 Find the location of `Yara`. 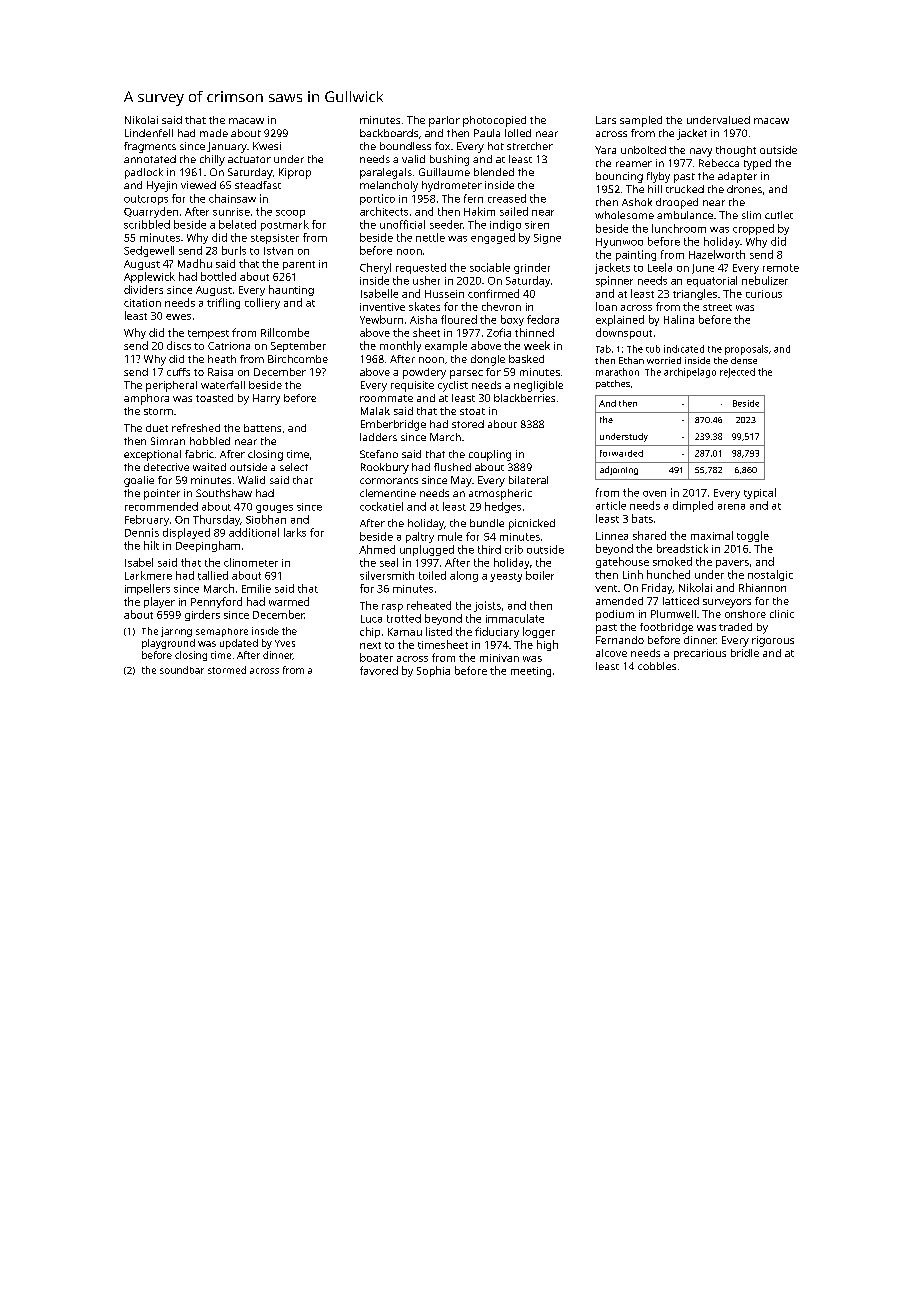

Yara is located at coordinates (605, 150).
